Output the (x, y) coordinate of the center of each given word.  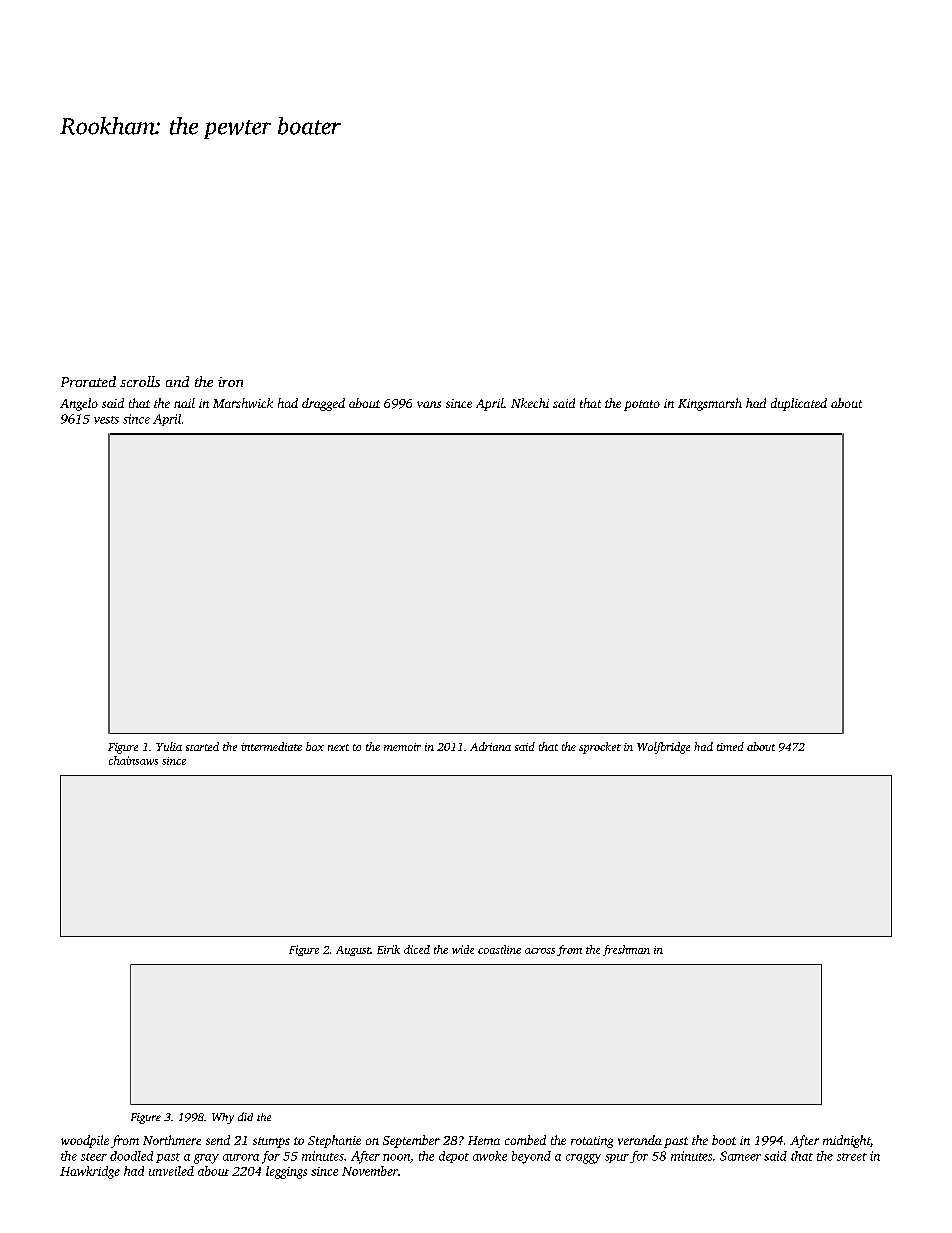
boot (724, 1140)
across (540, 951)
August (353, 951)
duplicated (799, 404)
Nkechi (530, 403)
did (245, 1116)
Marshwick (243, 403)
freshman (626, 950)
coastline (499, 949)
